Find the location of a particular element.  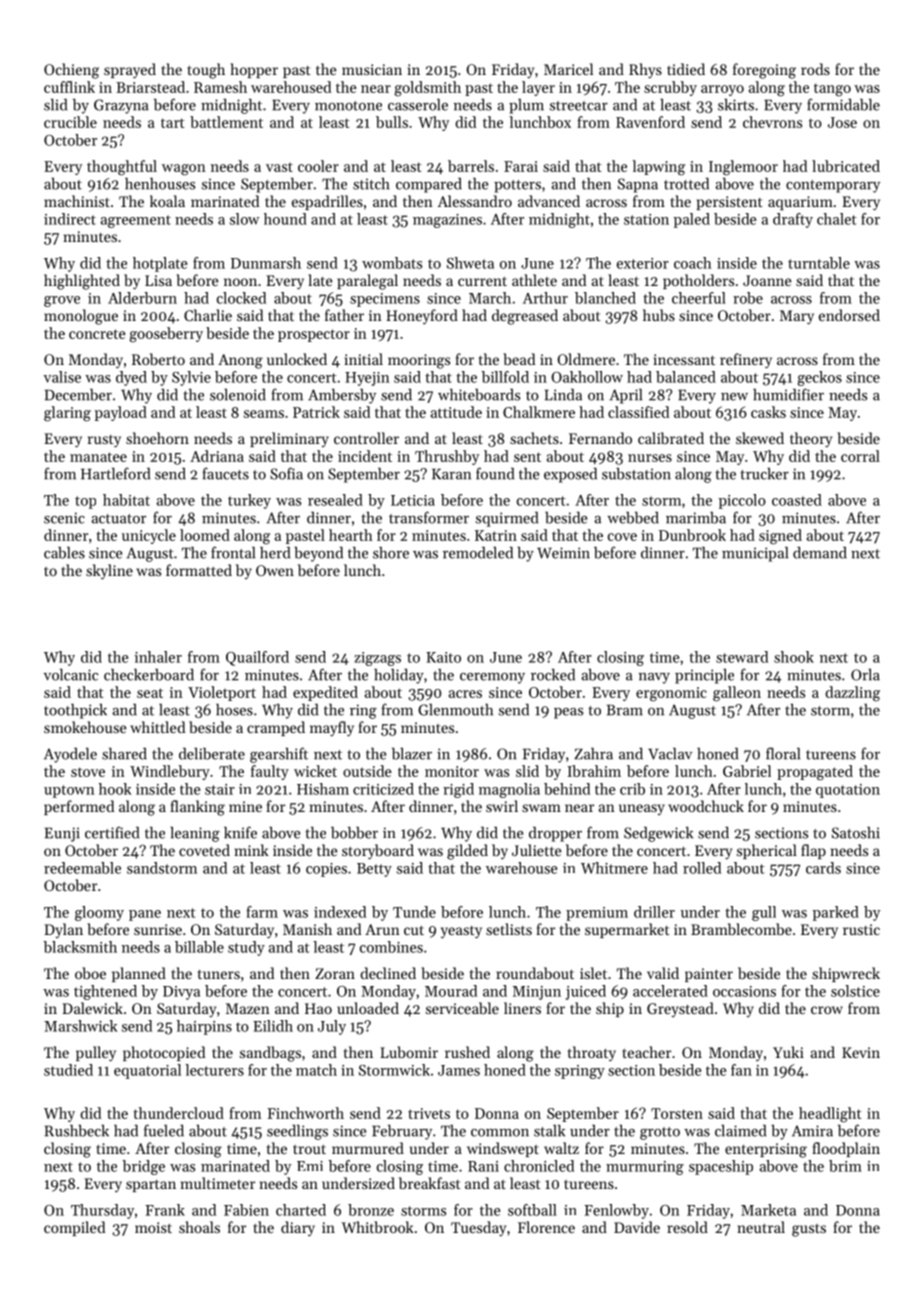

Maricel is located at coordinates (568, 69).
